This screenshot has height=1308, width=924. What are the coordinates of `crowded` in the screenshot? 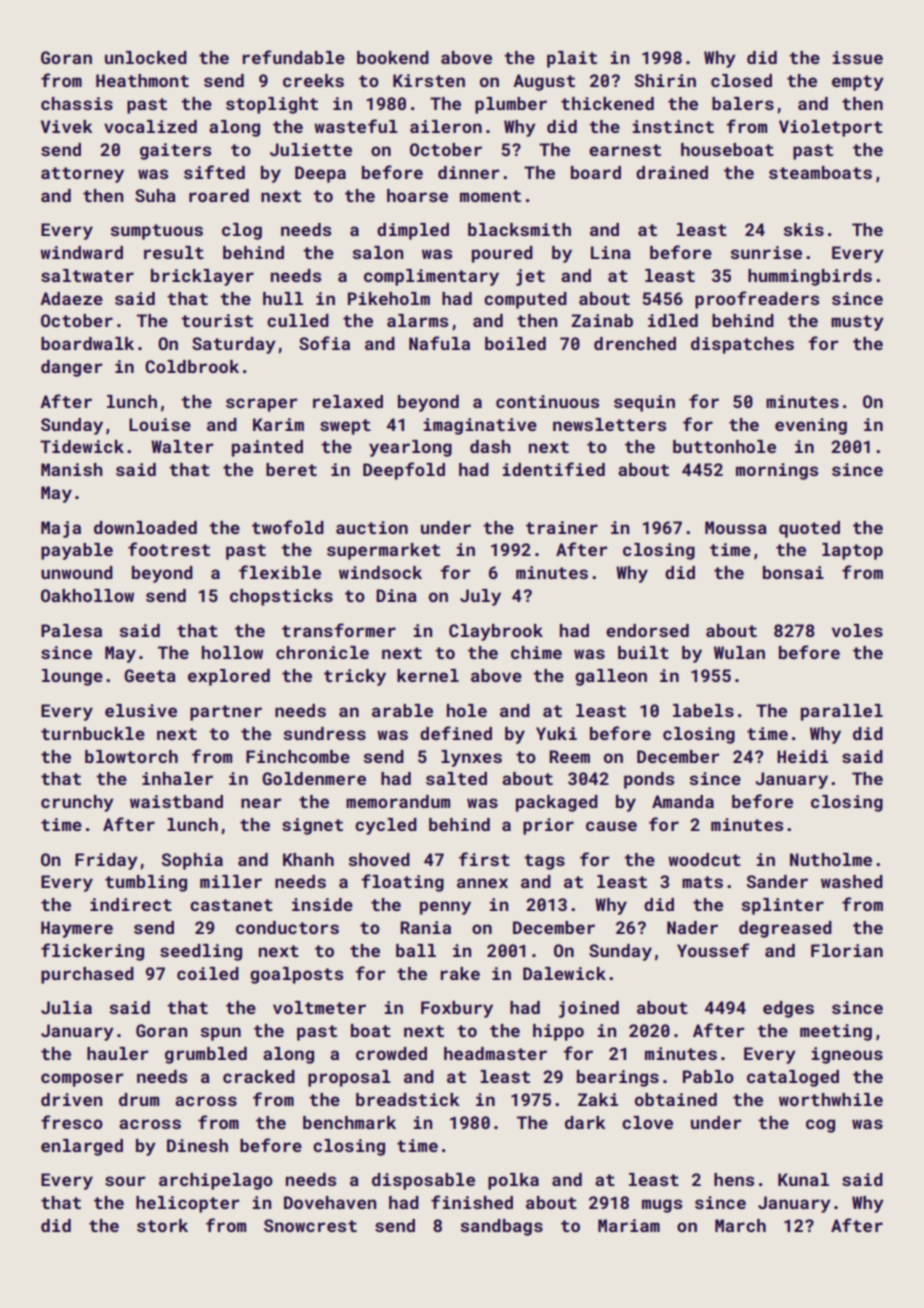 It's located at (391, 1053).
